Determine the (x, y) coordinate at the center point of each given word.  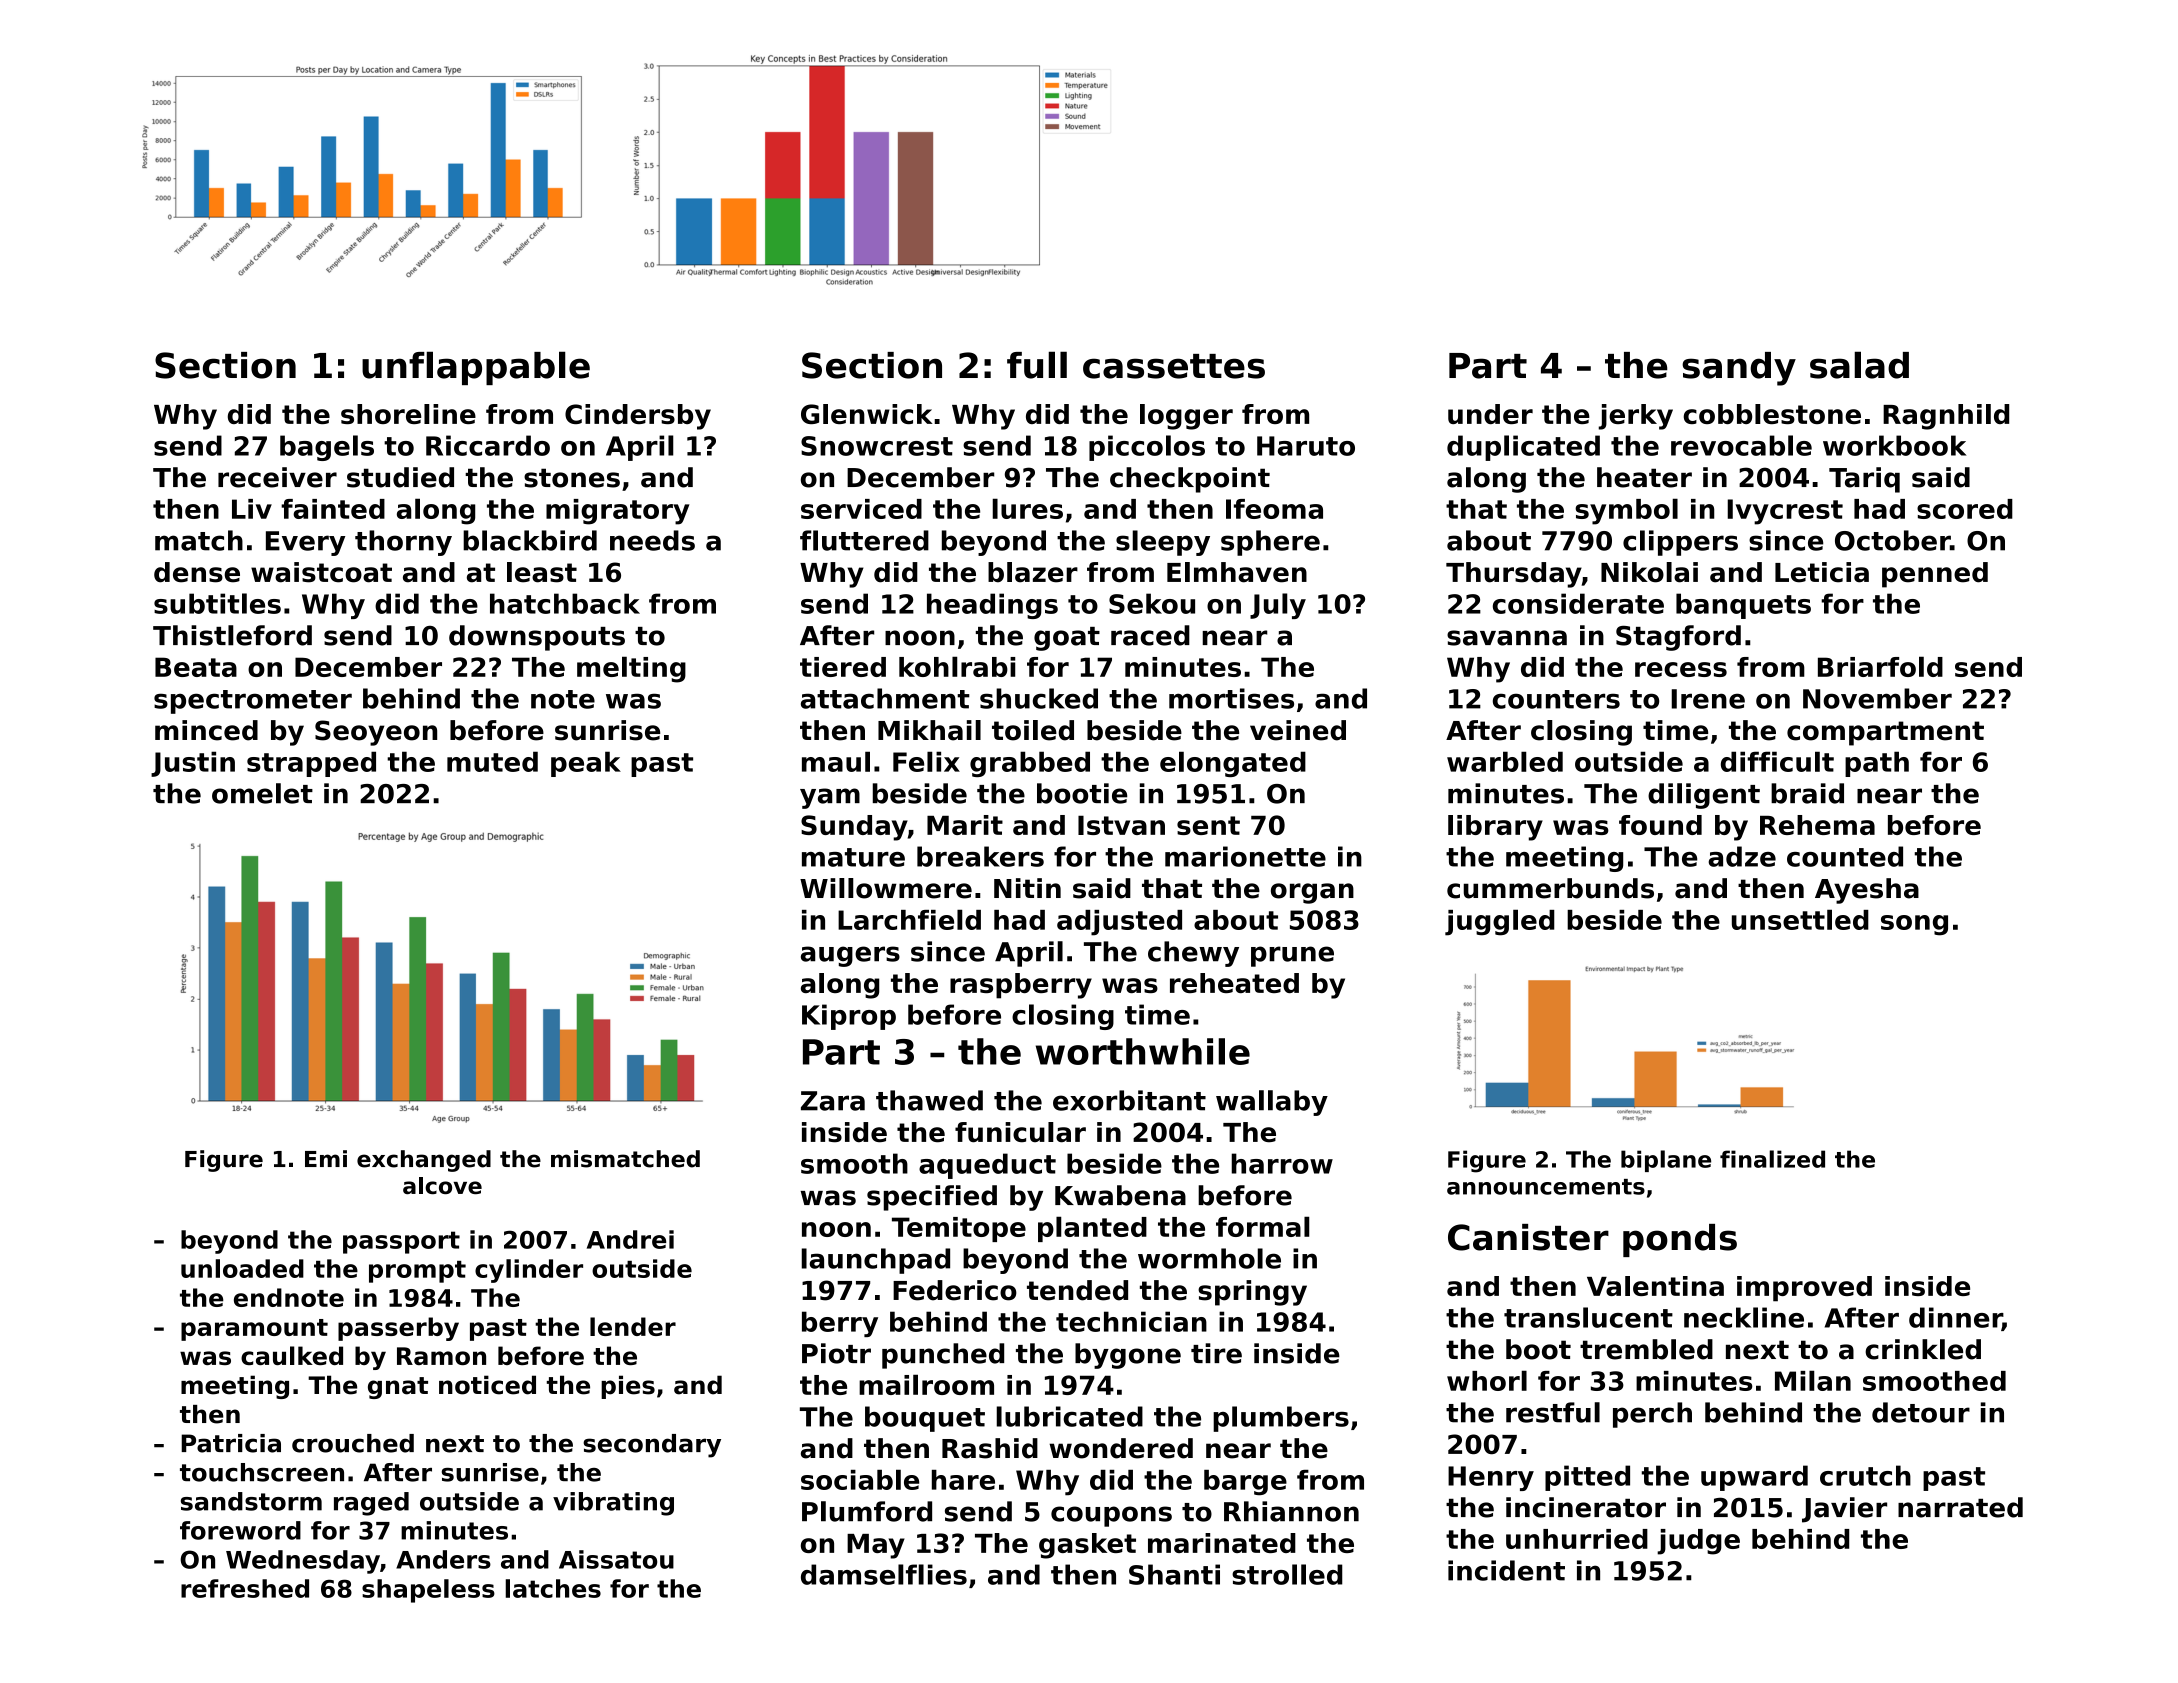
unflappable (476, 368)
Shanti (1174, 1574)
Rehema (1817, 825)
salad (1859, 365)
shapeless (428, 1591)
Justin (193, 764)
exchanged (424, 1161)
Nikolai (1649, 572)
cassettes (1174, 366)
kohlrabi (957, 666)
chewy (1193, 954)
